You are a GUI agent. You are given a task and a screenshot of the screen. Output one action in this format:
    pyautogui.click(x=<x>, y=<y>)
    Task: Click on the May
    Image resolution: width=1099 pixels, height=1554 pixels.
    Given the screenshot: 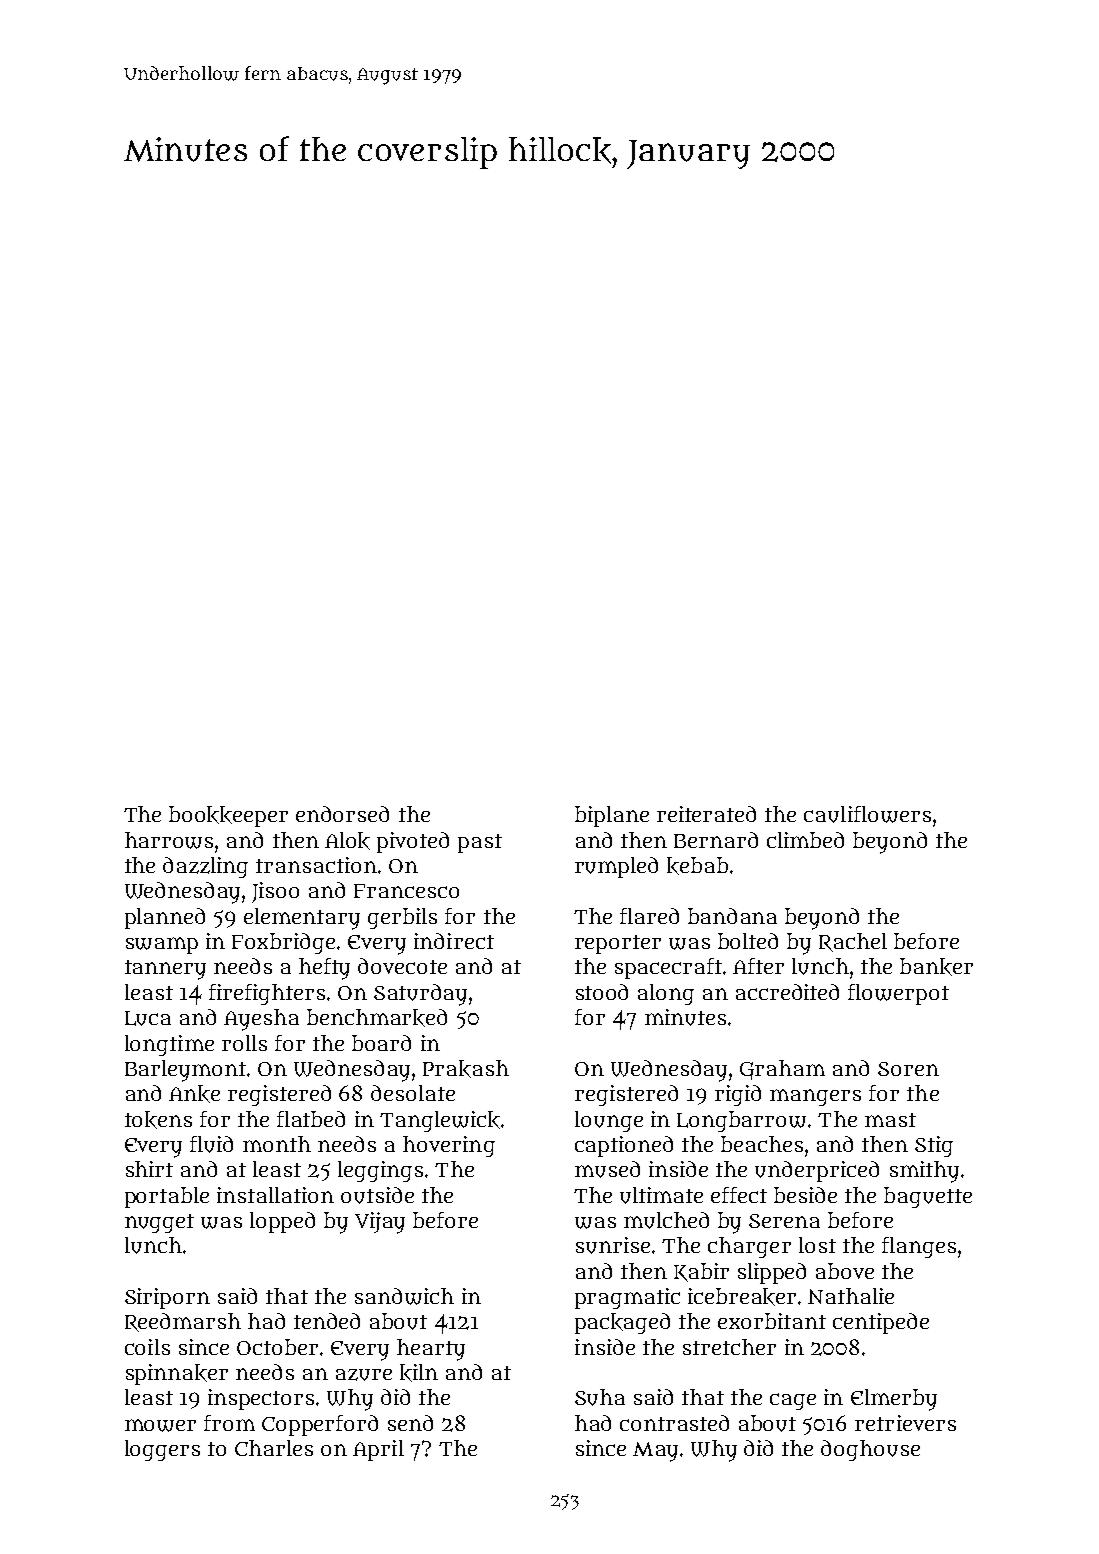 What is the action you would take?
    pyautogui.click(x=655, y=1452)
